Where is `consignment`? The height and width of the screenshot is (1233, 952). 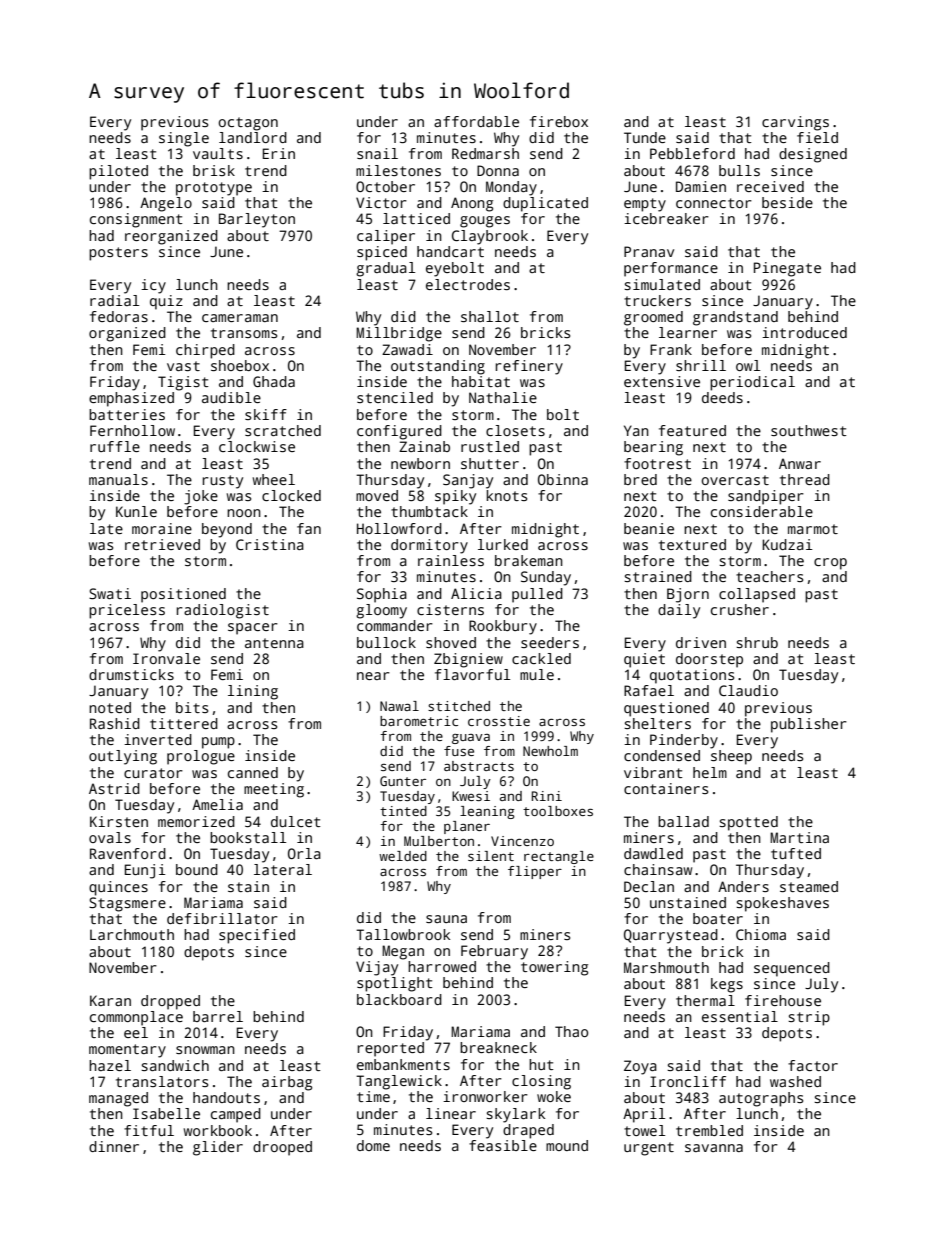 consignment is located at coordinates (136, 220).
